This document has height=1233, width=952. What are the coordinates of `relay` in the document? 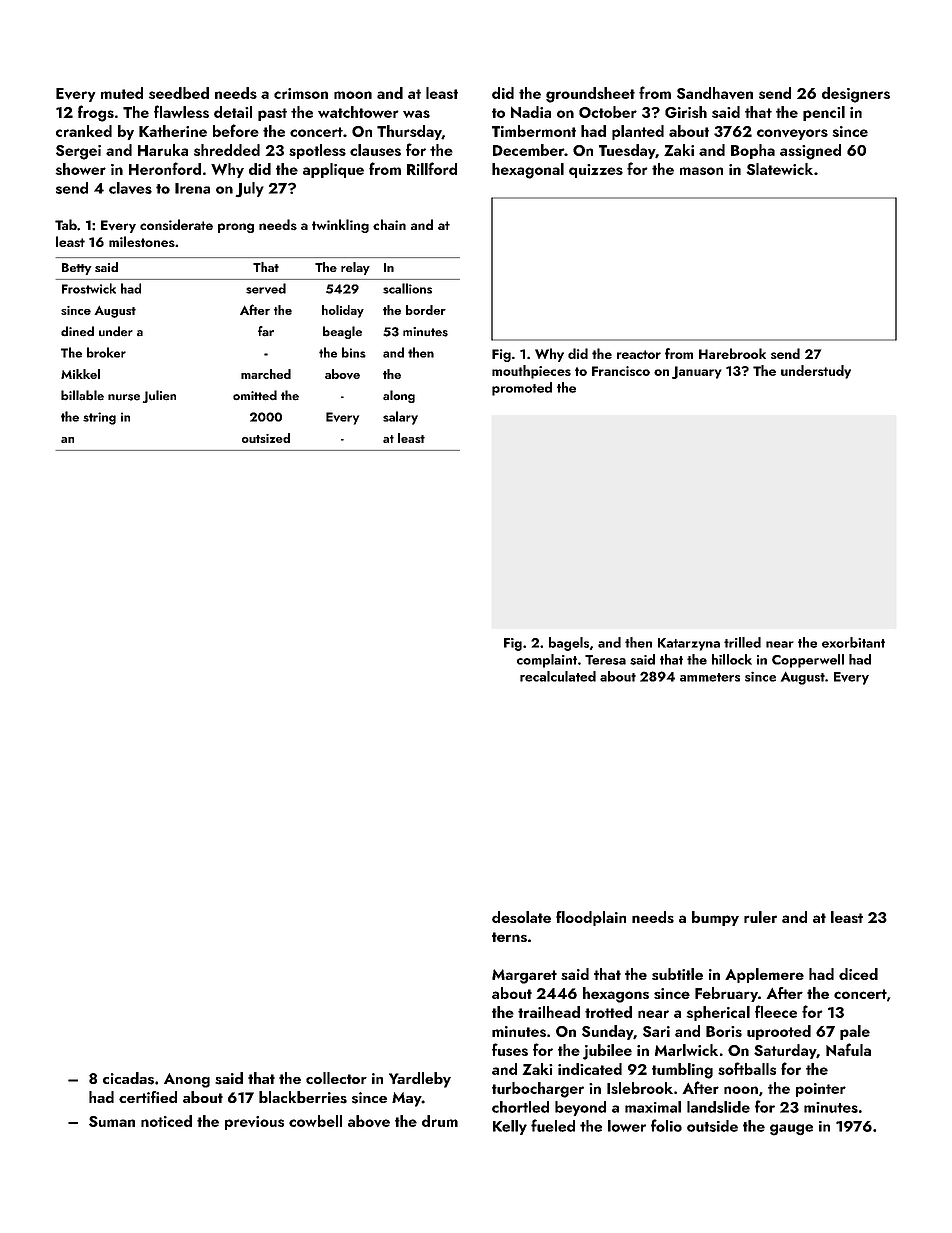 It's located at (355, 268).
